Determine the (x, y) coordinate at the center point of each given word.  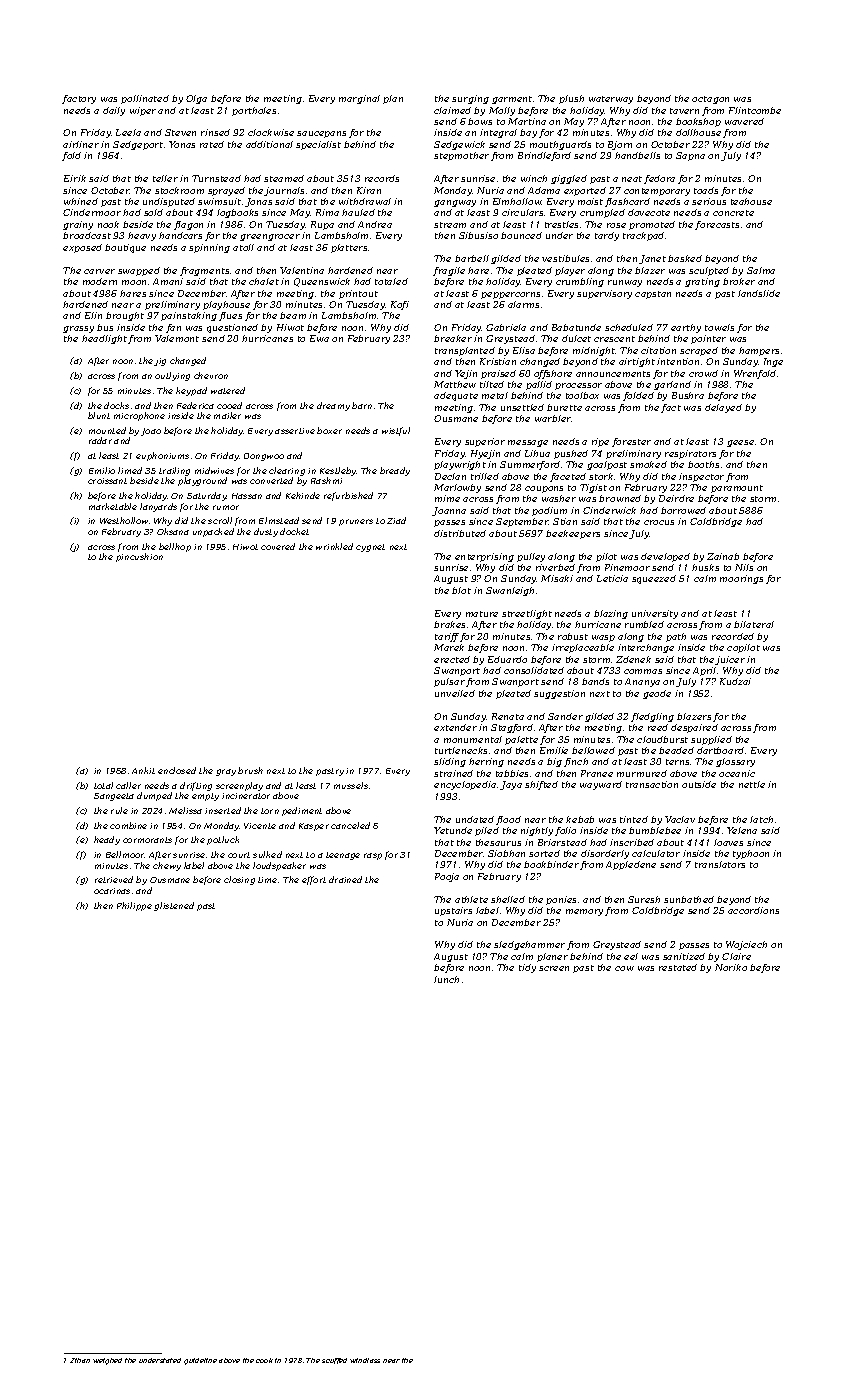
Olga (196, 99)
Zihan (80, 1360)
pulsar (449, 682)
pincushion (139, 557)
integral (498, 133)
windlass (365, 1360)
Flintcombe (755, 110)
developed (665, 557)
